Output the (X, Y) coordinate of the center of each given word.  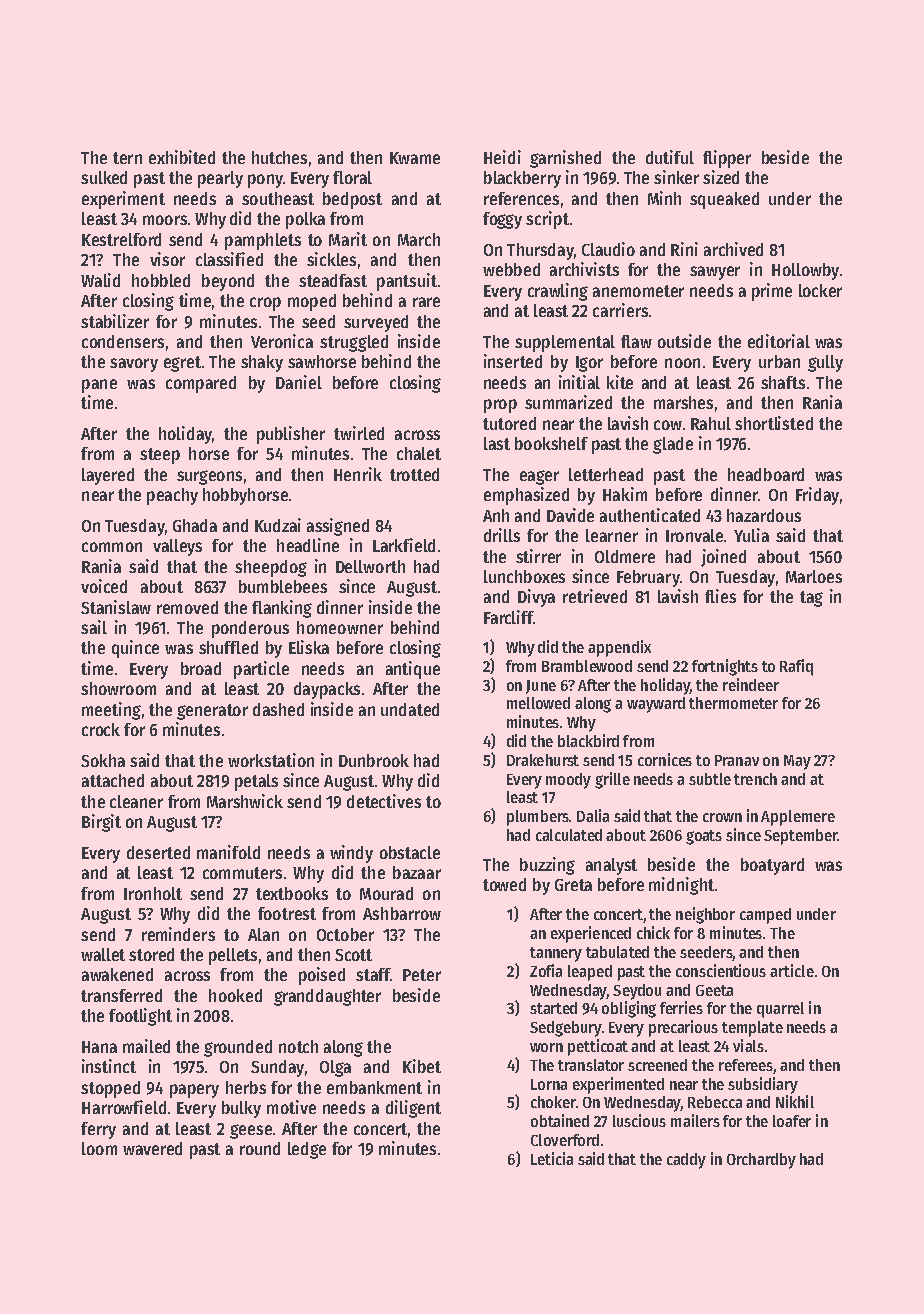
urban (779, 361)
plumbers (538, 818)
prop (500, 406)
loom (99, 1148)
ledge (307, 1150)
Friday (817, 496)
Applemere (798, 818)
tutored (509, 423)
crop (265, 304)
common (112, 547)
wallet (103, 954)
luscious (639, 1120)
